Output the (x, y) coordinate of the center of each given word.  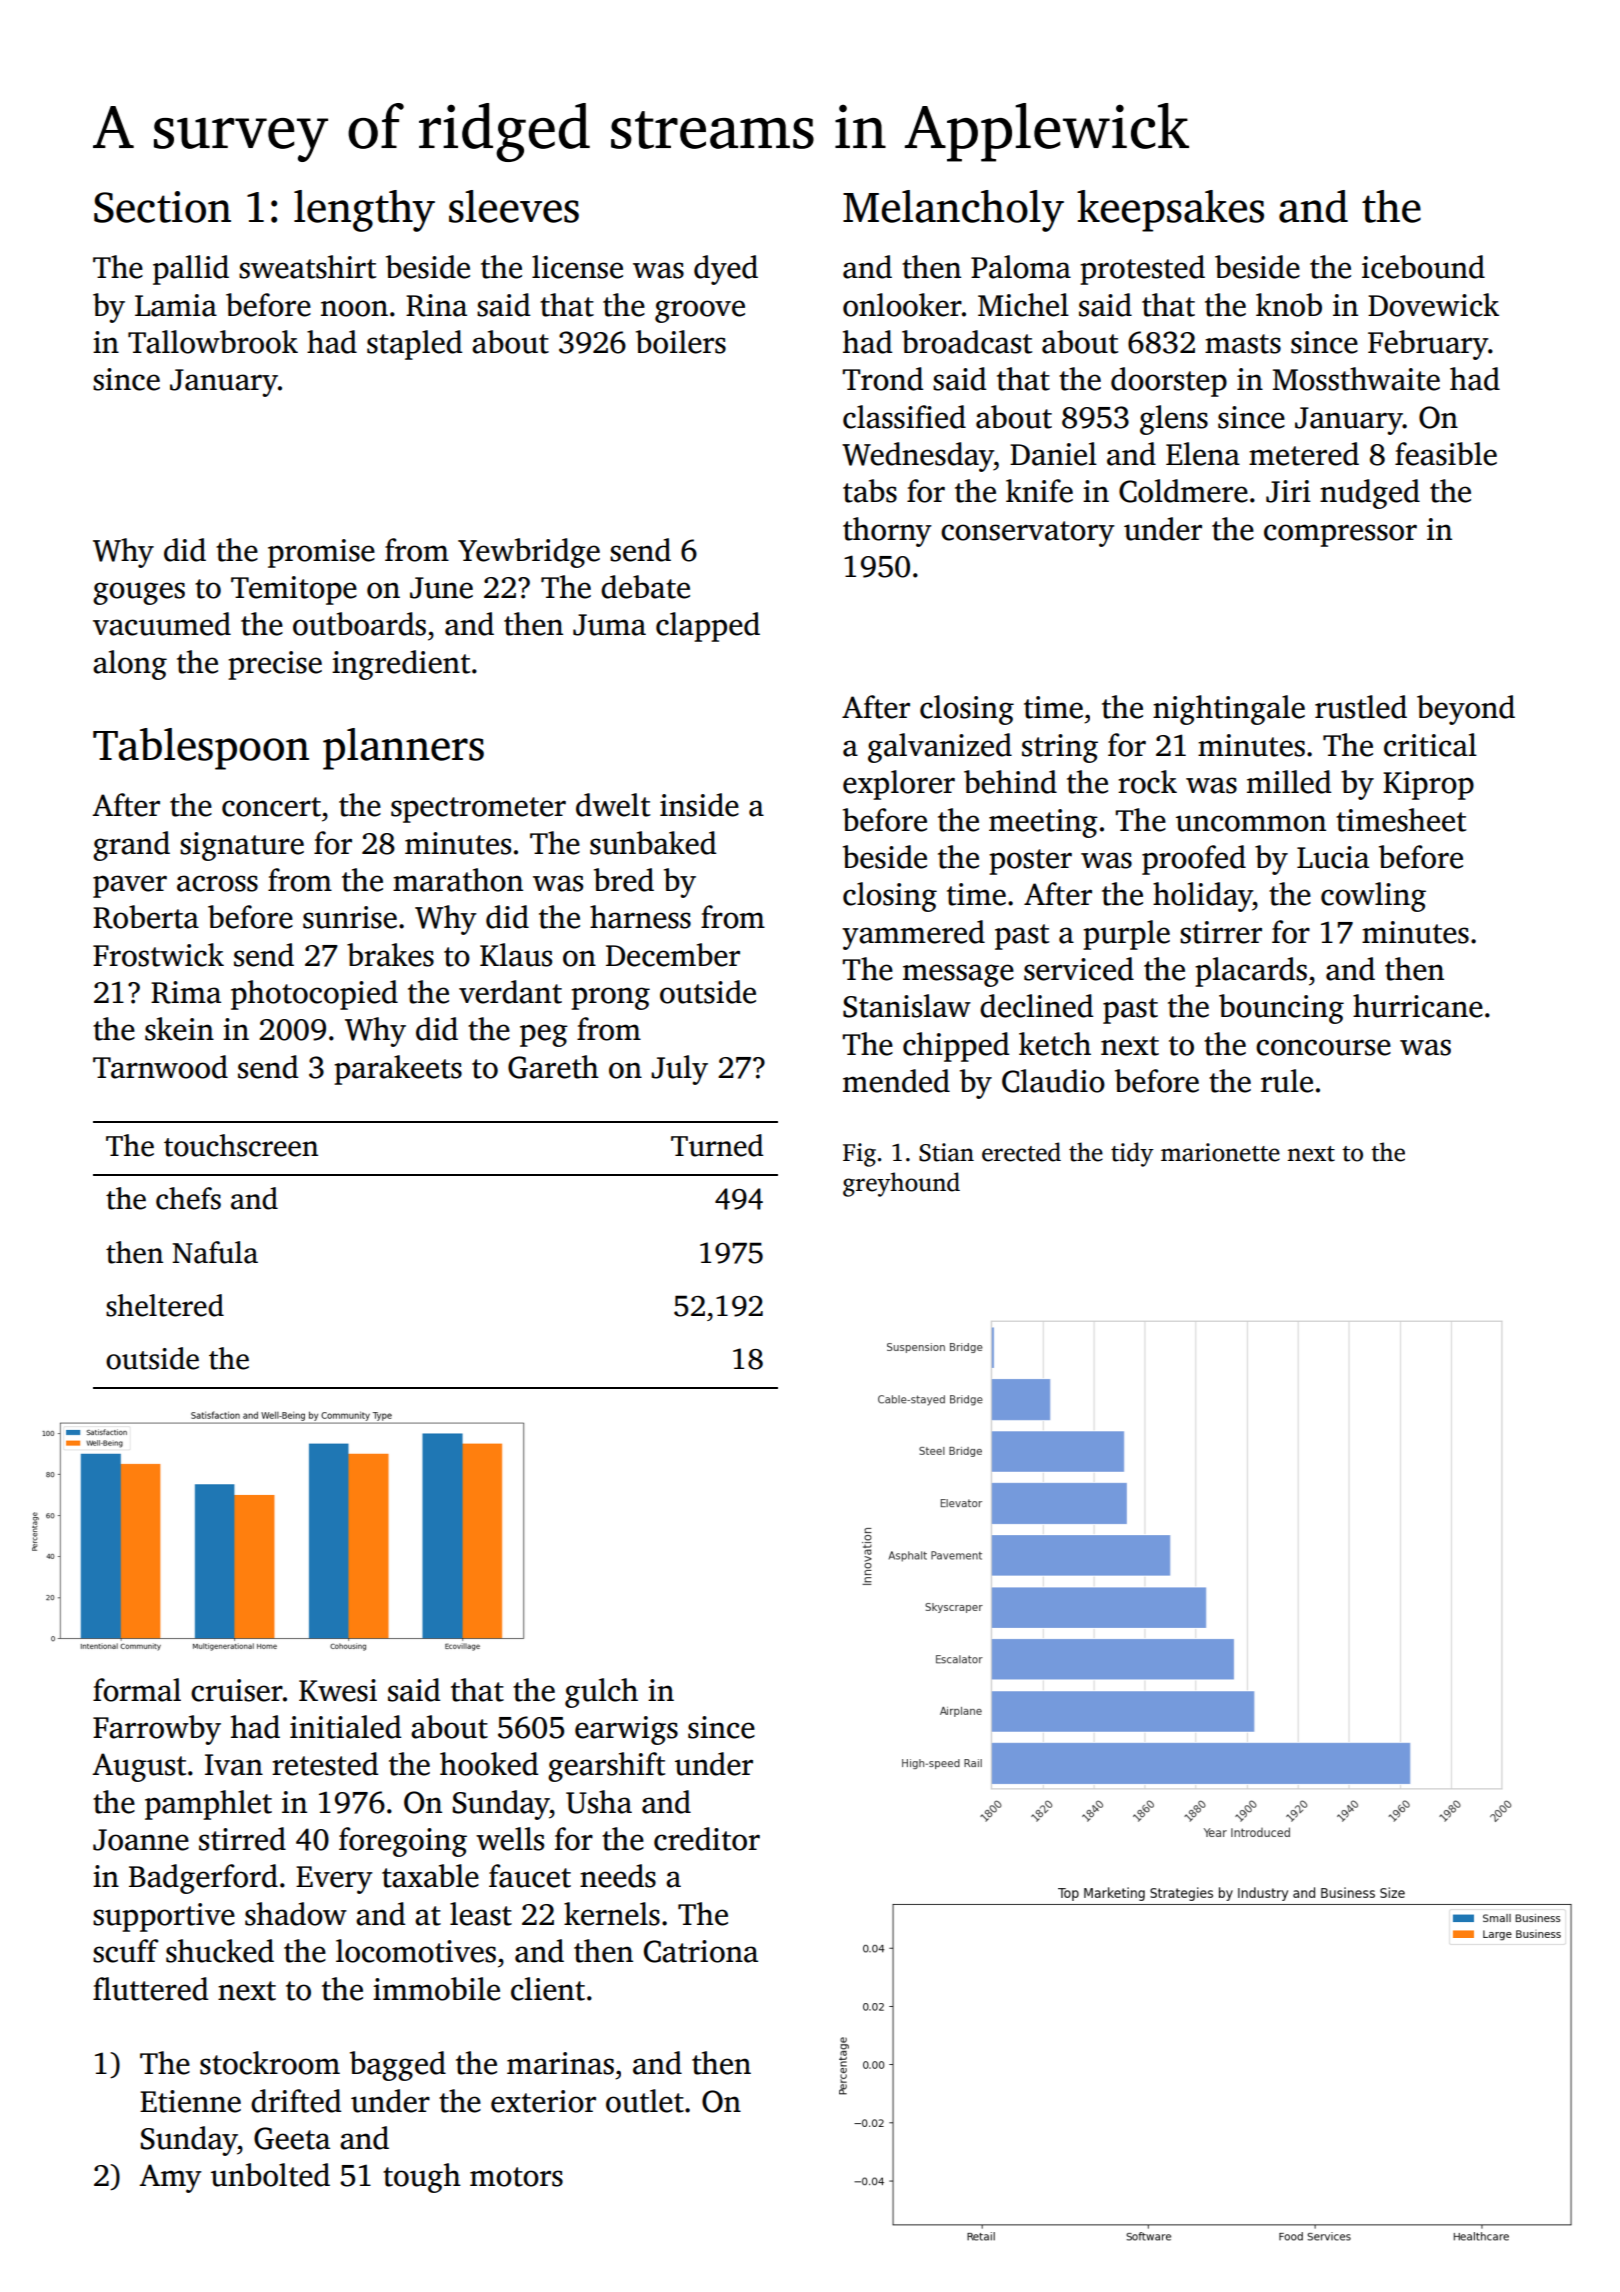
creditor (707, 1839)
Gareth (553, 1067)
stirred (242, 1839)
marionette (1220, 1152)
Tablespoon (201, 749)
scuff (126, 1951)
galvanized (940, 748)
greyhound (901, 1184)
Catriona (701, 1951)
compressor (1340, 535)
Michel (1023, 305)
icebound (1423, 267)
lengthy (364, 211)
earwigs (626, 1730)
